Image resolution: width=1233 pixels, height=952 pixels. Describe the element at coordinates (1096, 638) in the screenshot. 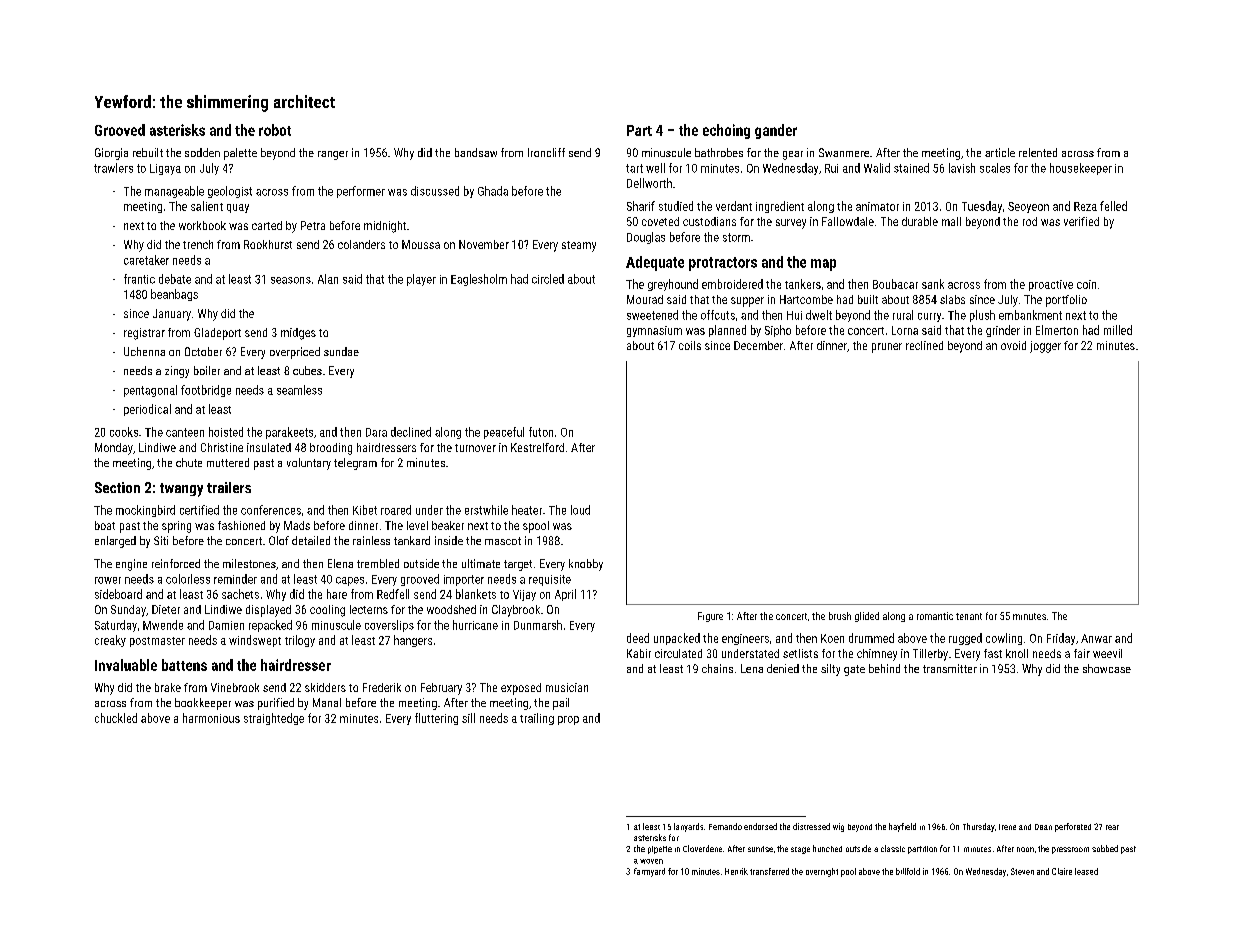

I see `Anwar` at that location.
